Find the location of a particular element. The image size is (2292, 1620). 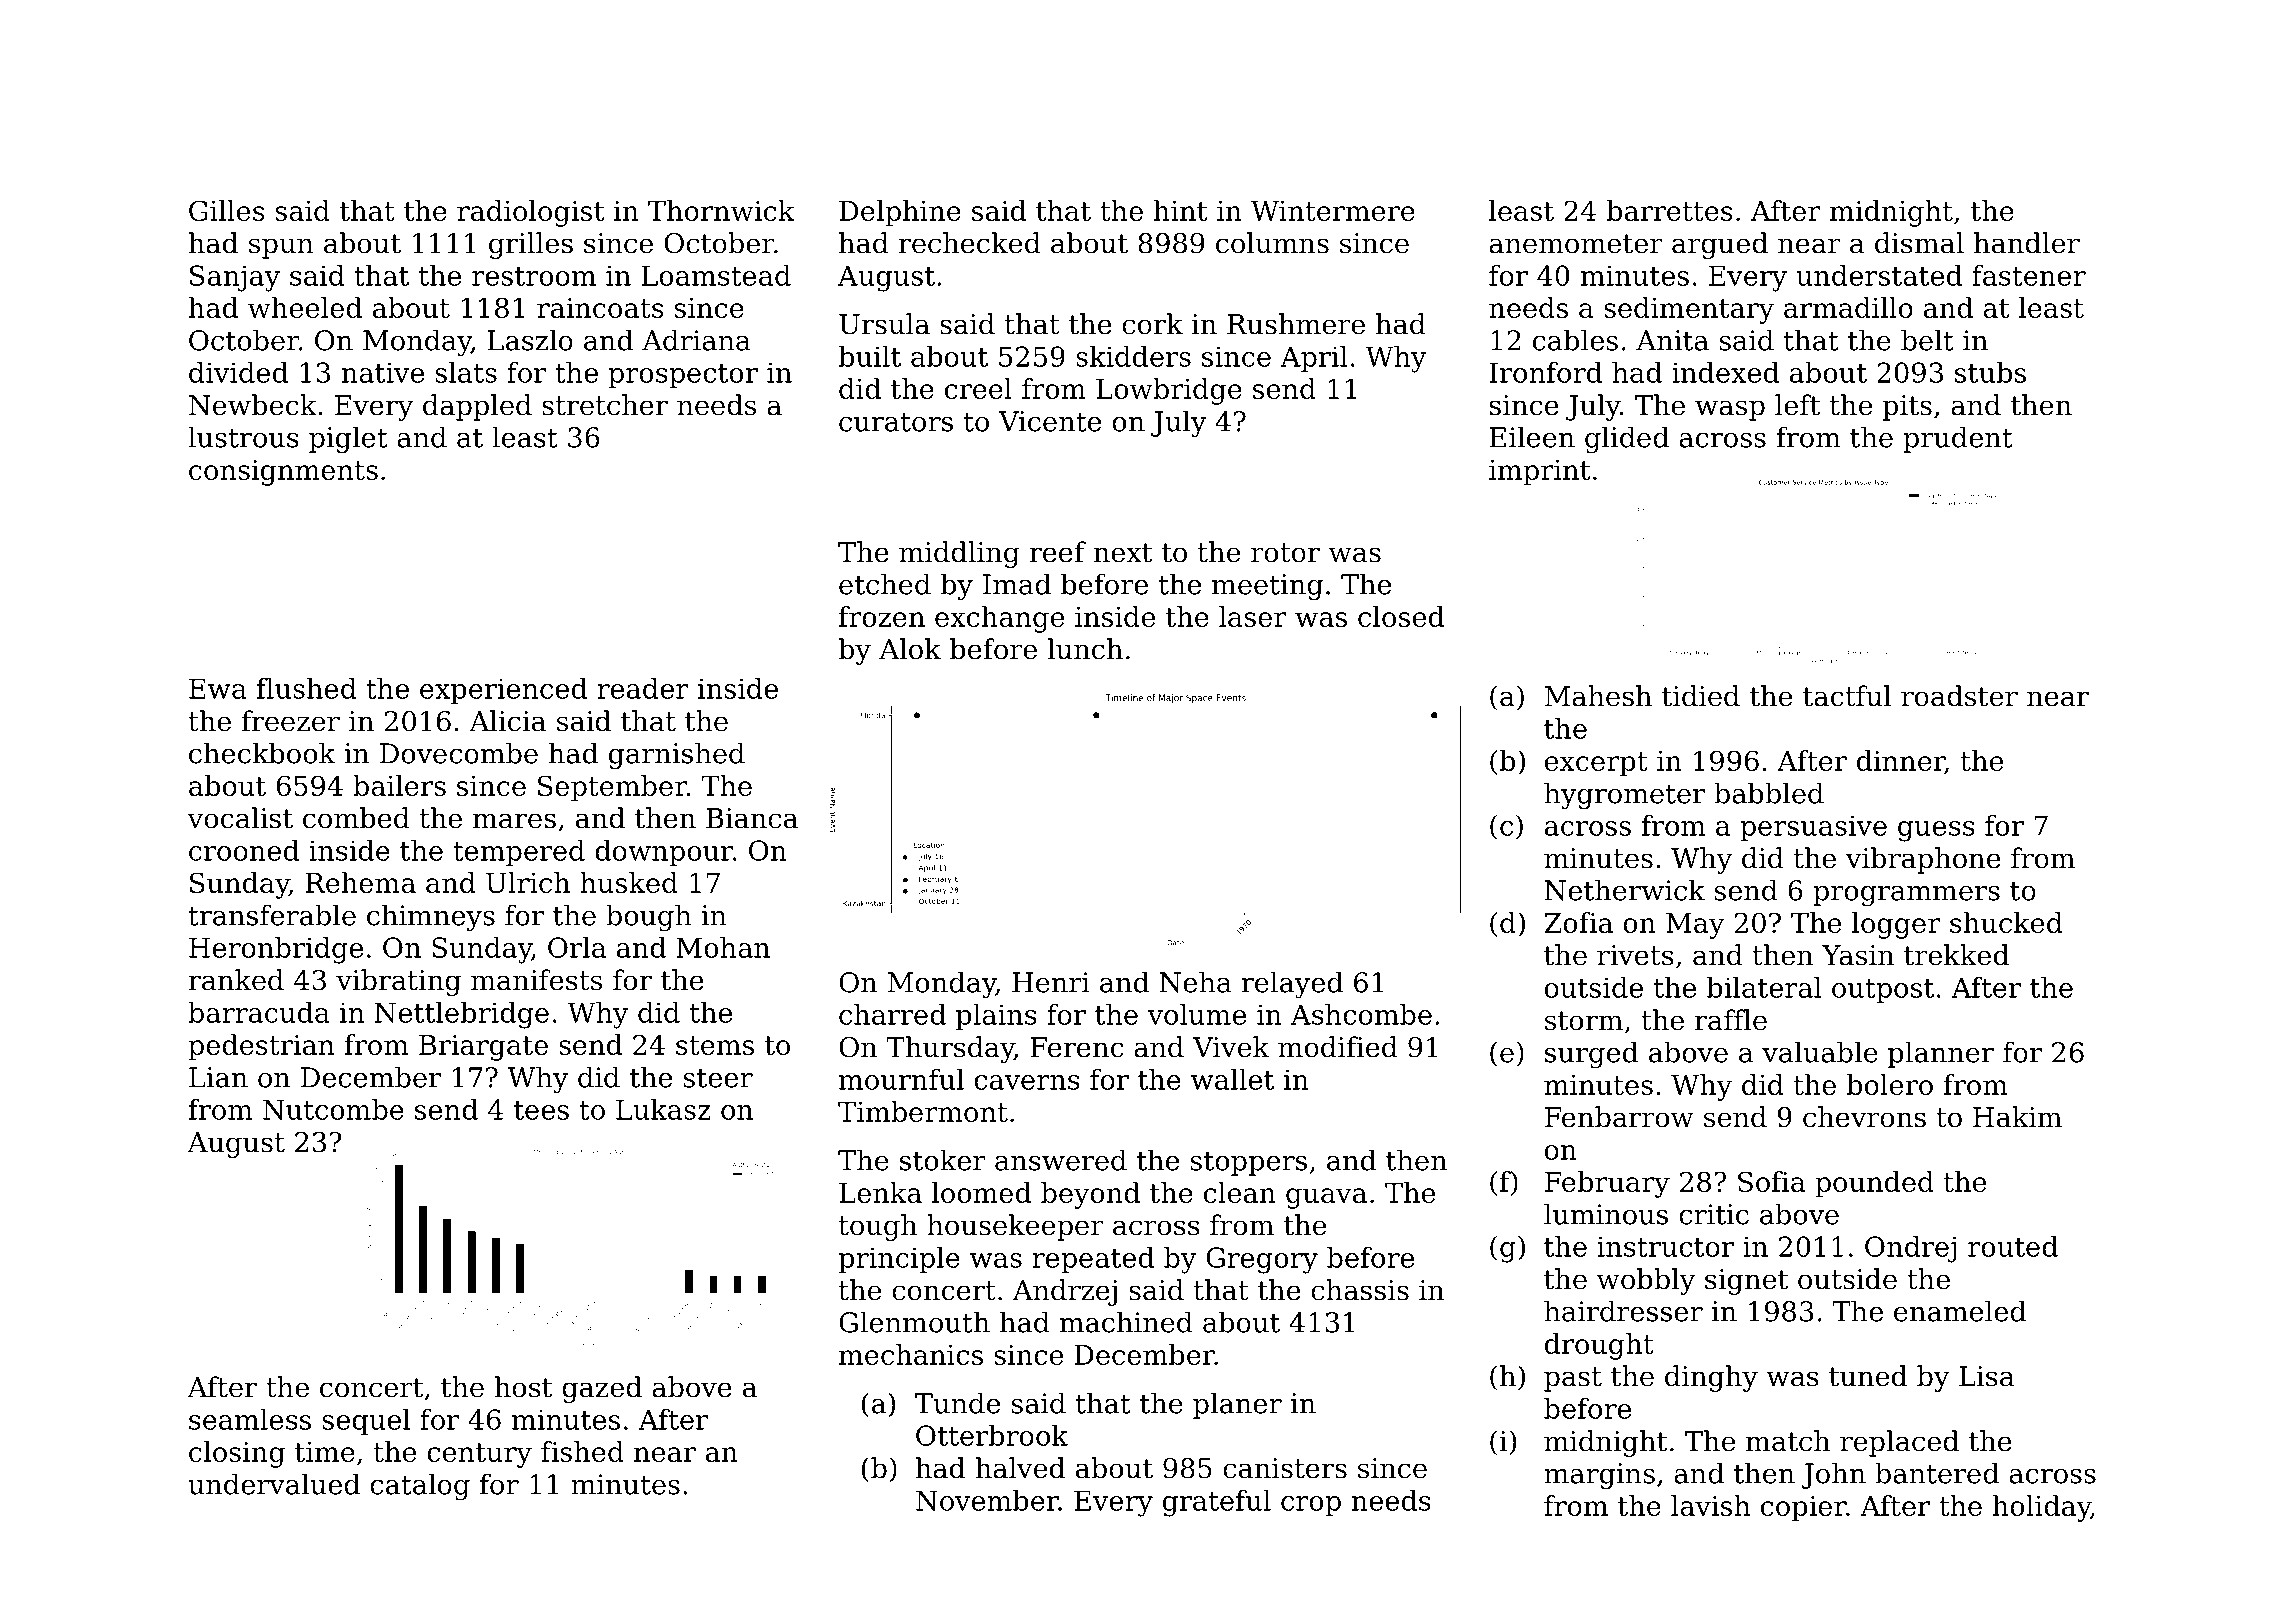

principle is located at coordinates (899, 1260).
